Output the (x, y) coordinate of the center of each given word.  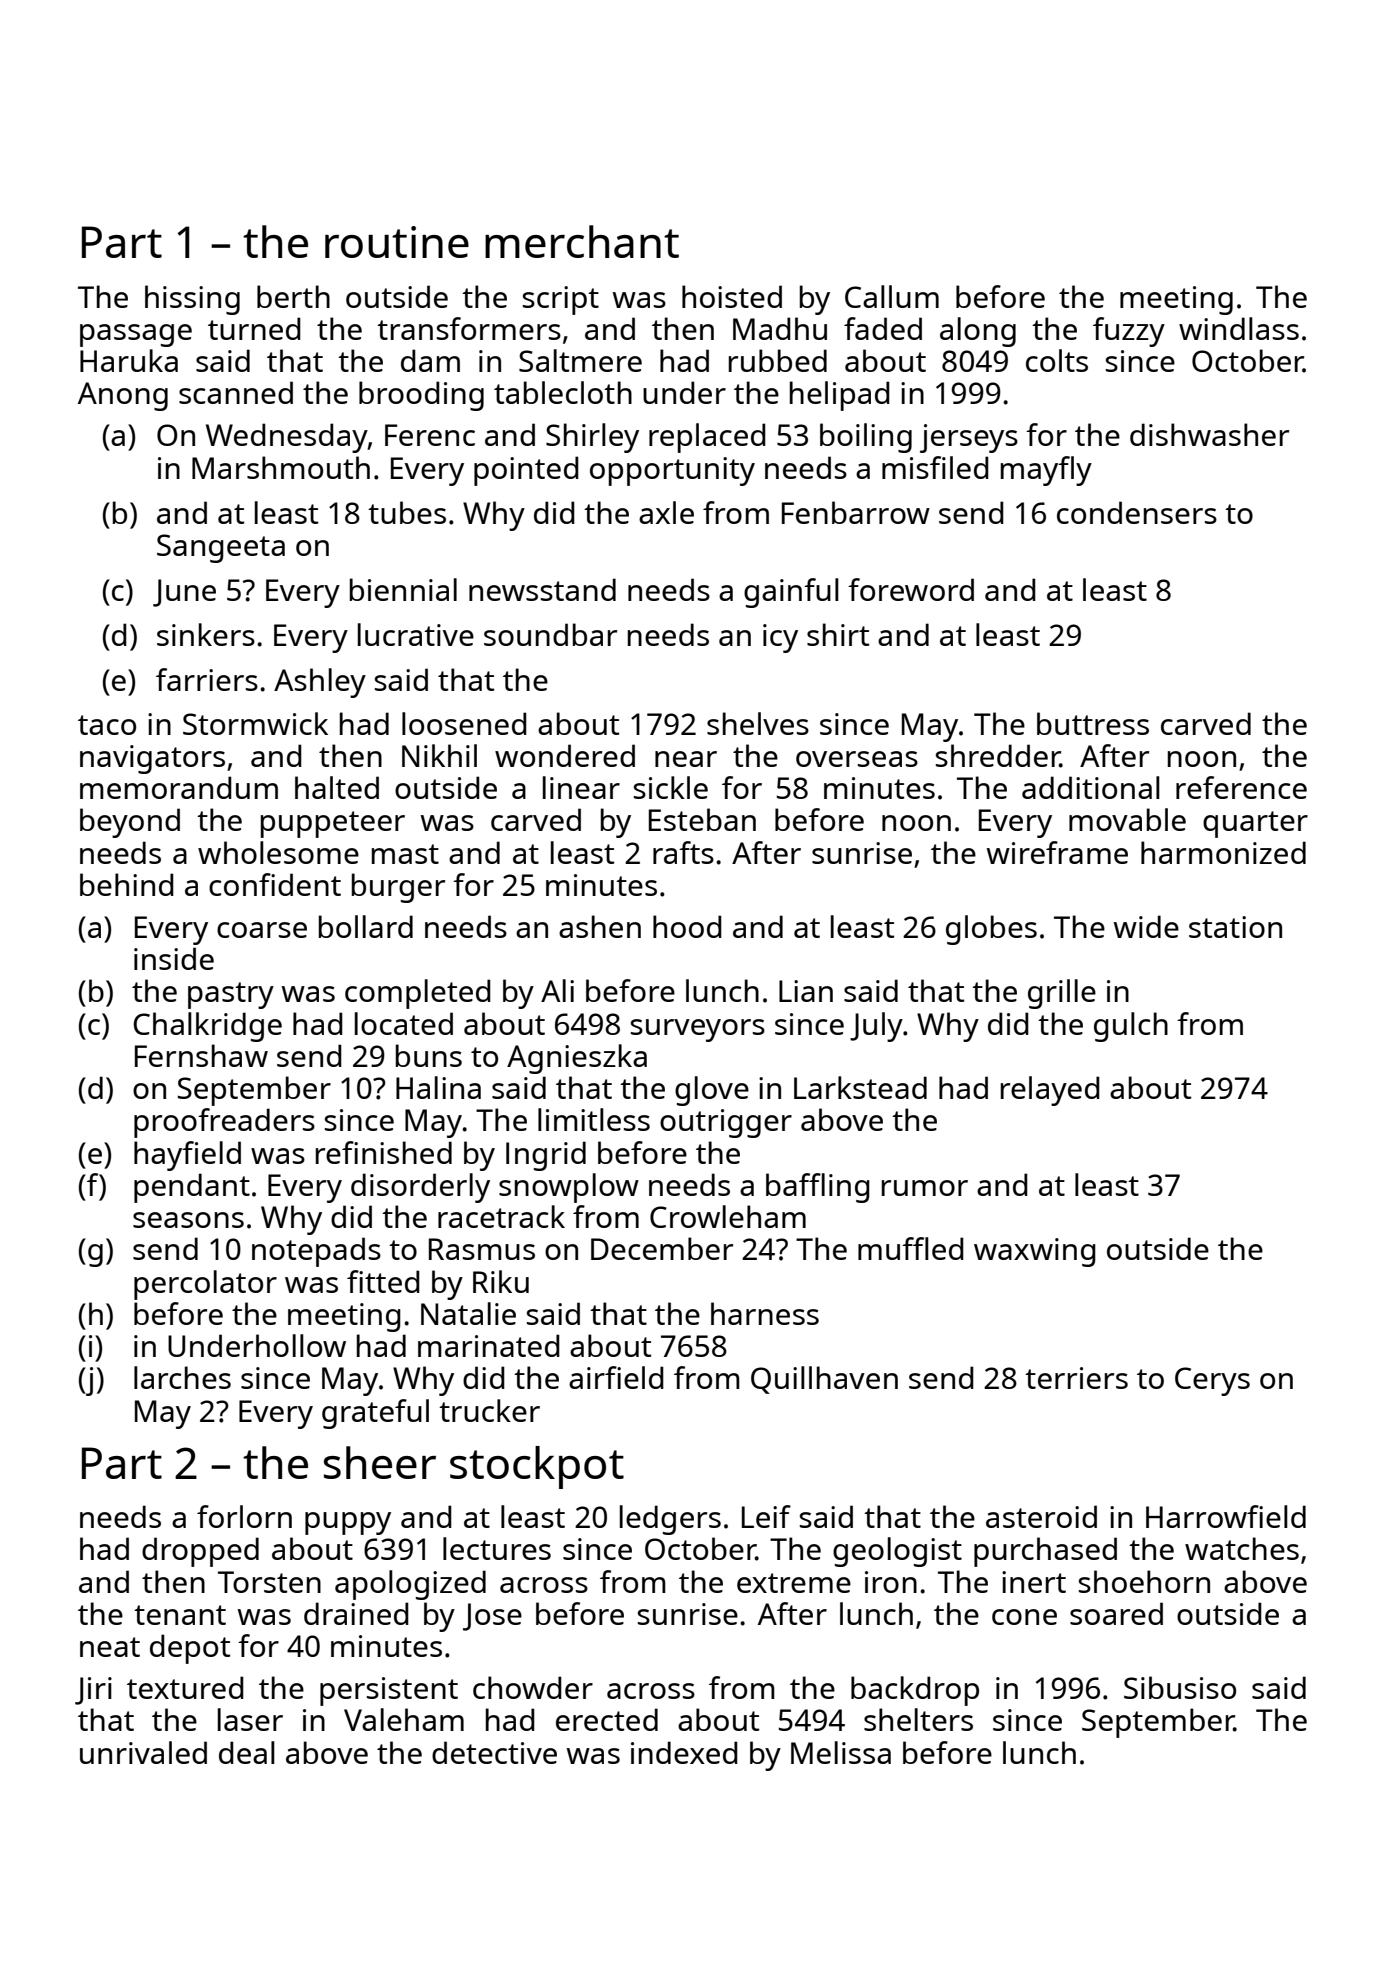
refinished (384, 1152)
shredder (998, 755)
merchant (582, 241)
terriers (1076, 1378)
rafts (683, 852)
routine (397, 242)
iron (891, 1582)
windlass (1239, 328)
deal (247, 1752)
